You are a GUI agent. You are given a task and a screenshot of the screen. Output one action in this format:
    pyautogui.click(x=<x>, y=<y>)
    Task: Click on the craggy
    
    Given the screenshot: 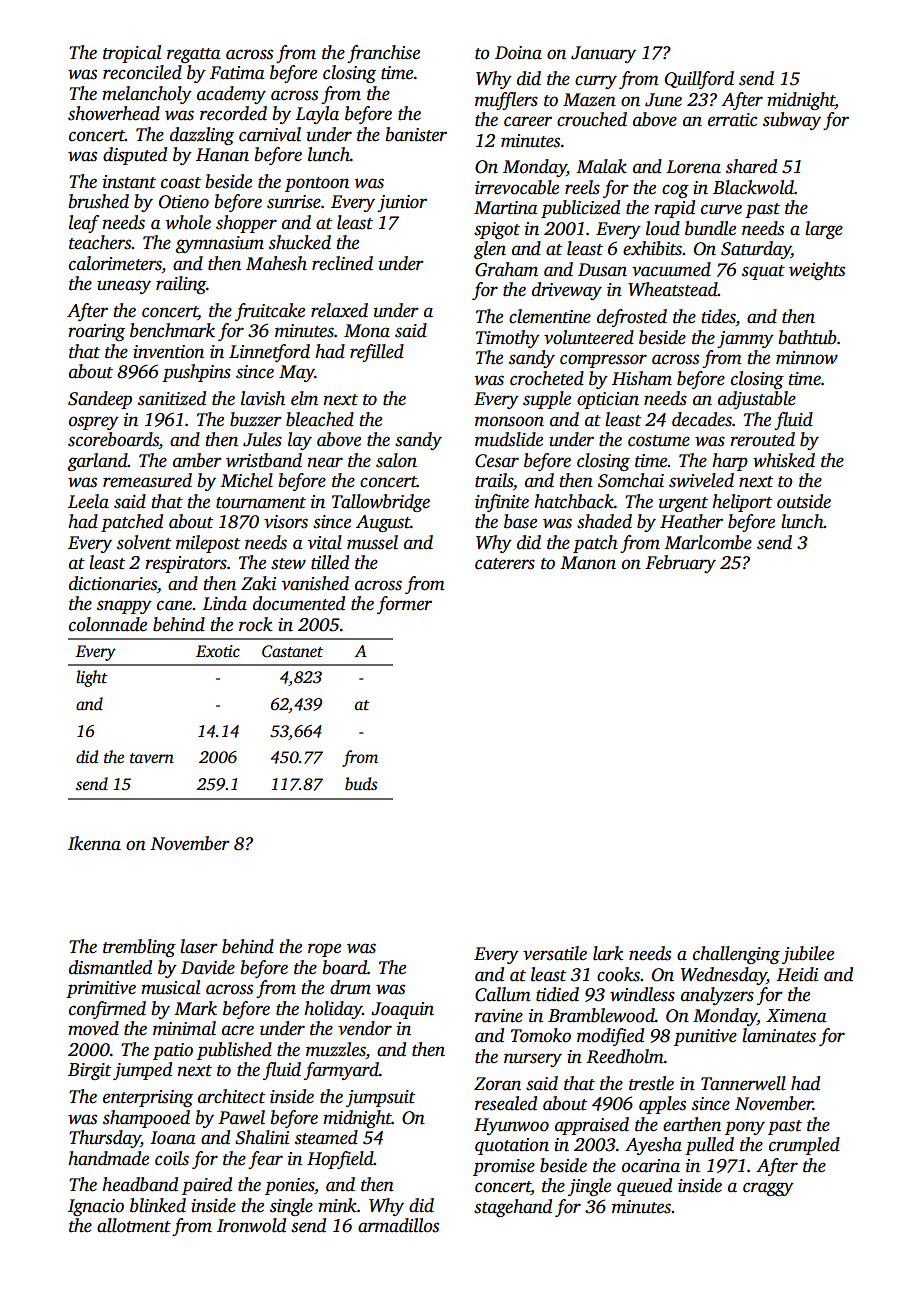 What is the action you would take?
    pyautogui.click(x=768, y=1189)
